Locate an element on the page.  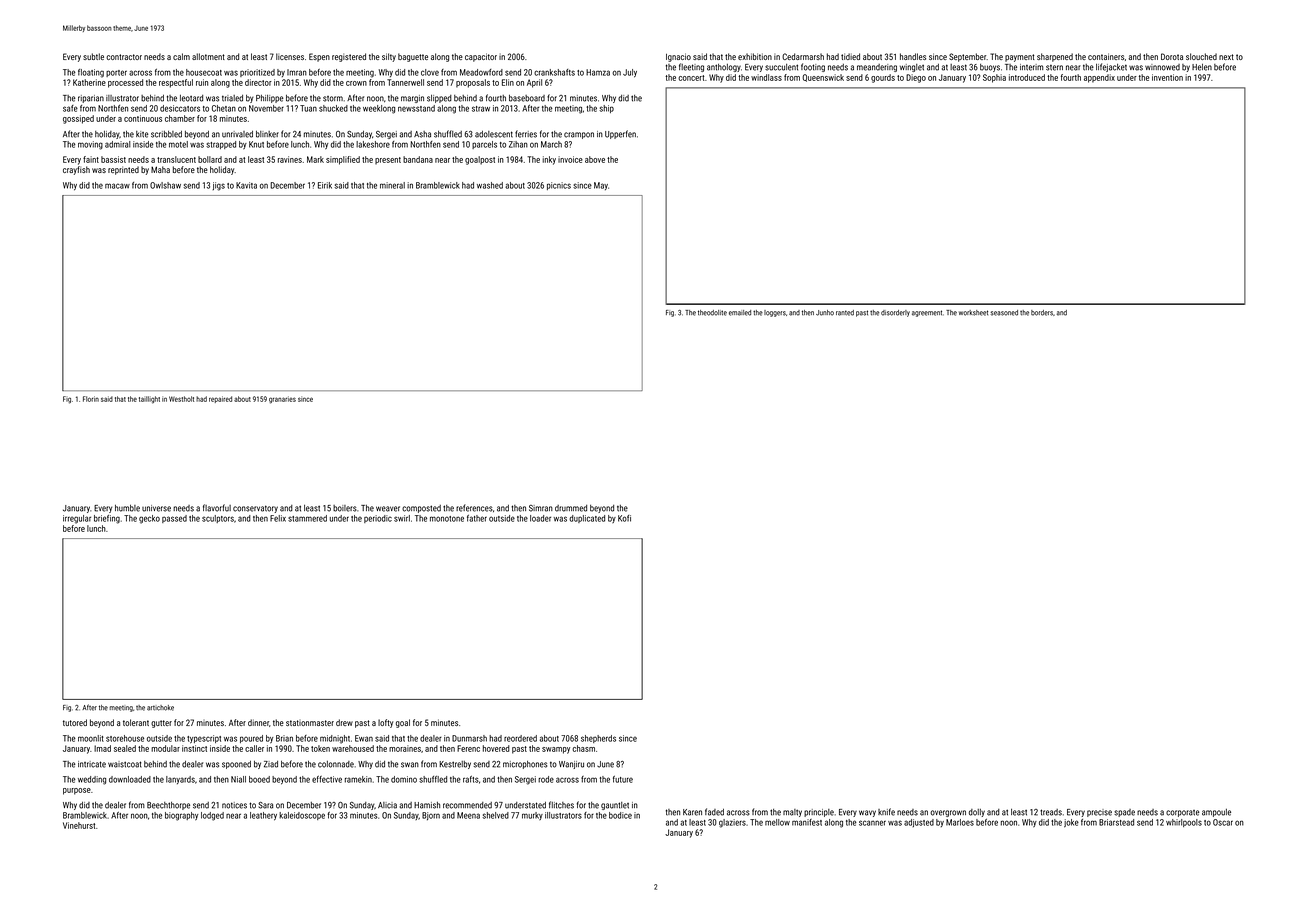
glaziers is located at coordinates (732, 823).
